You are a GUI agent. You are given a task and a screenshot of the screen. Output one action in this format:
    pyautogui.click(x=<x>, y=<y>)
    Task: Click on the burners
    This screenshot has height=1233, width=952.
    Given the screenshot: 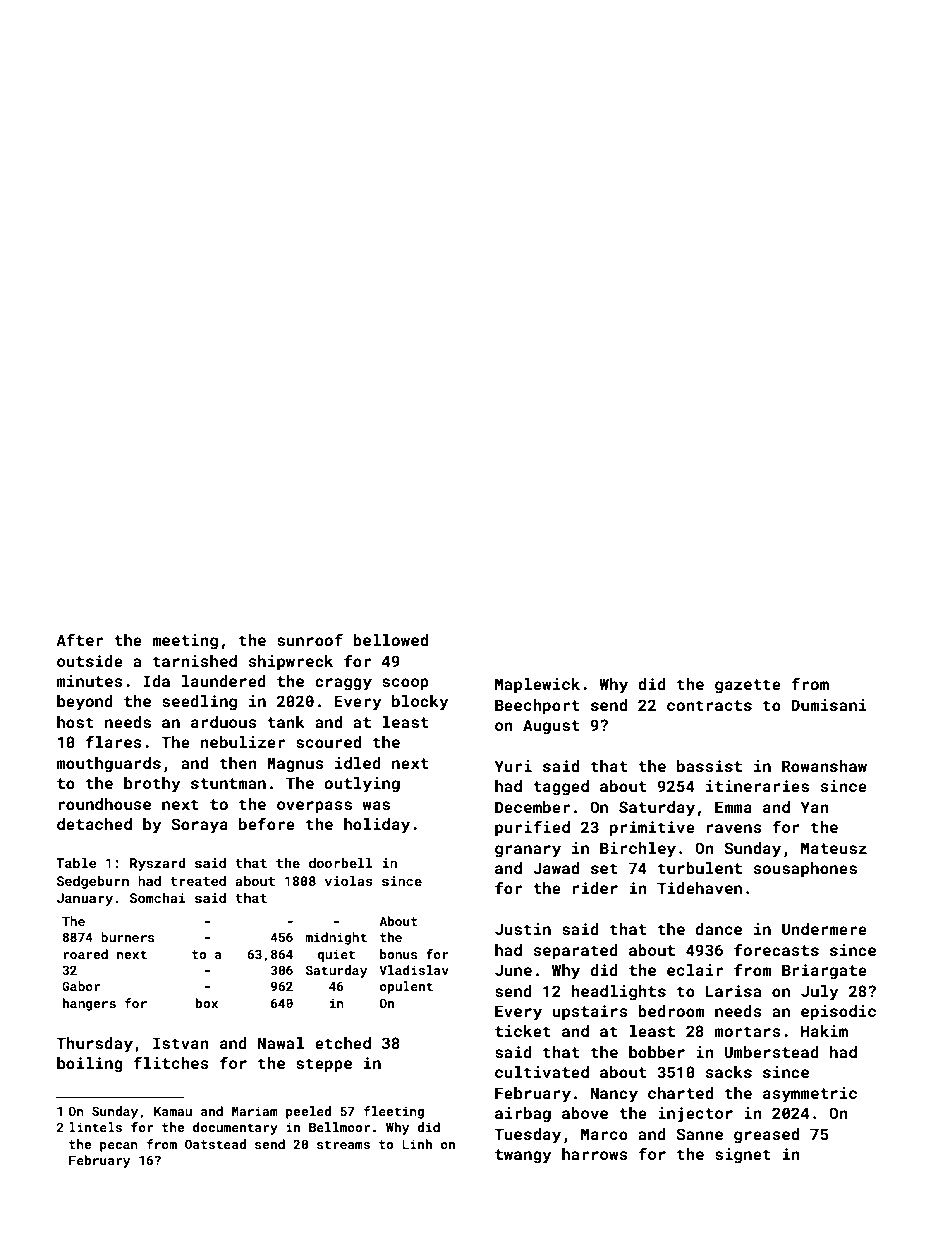 What is the action you would take?
    pyautogui.click(x=128, y=937)
